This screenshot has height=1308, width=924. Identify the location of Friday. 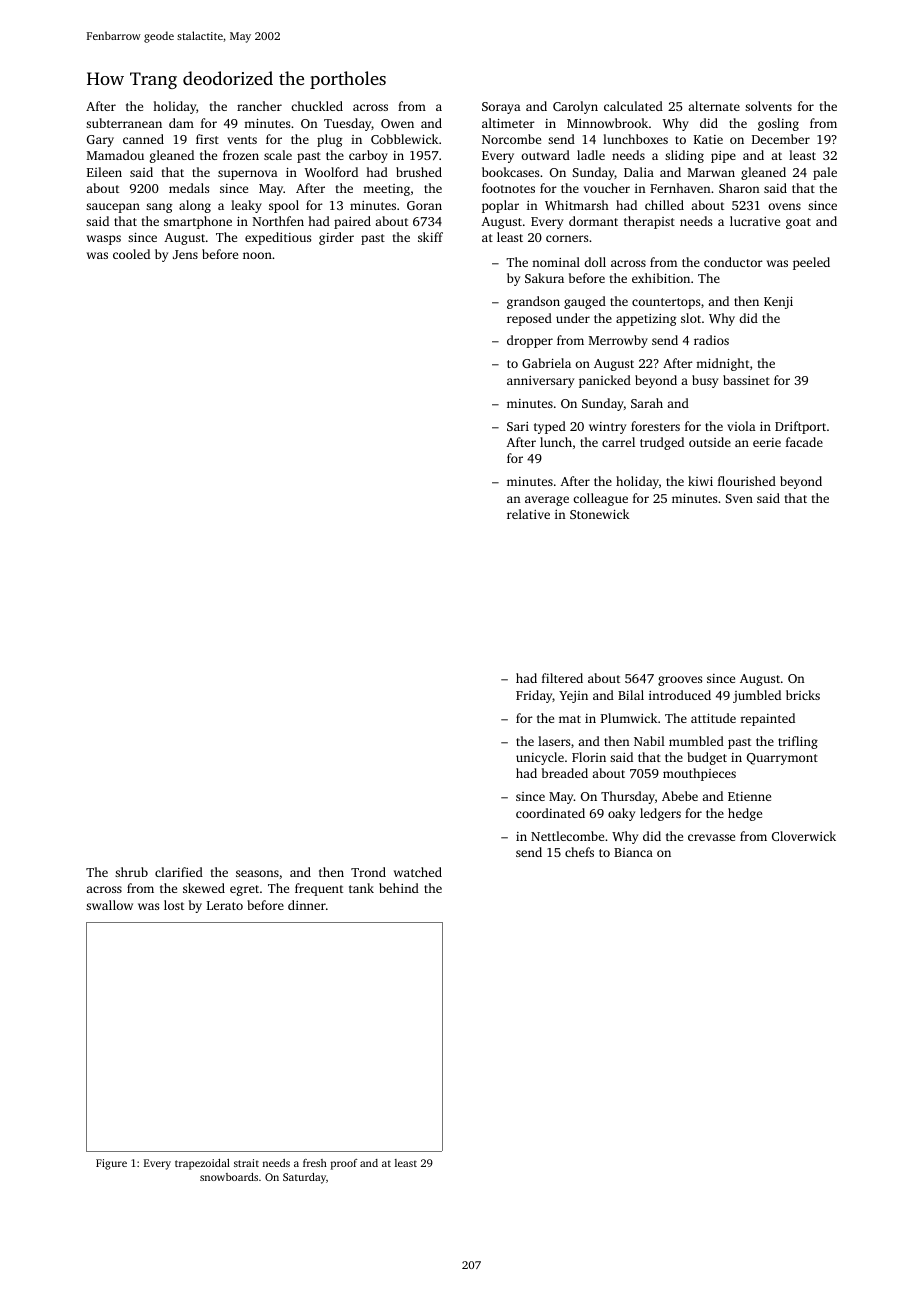
(534, 696).
